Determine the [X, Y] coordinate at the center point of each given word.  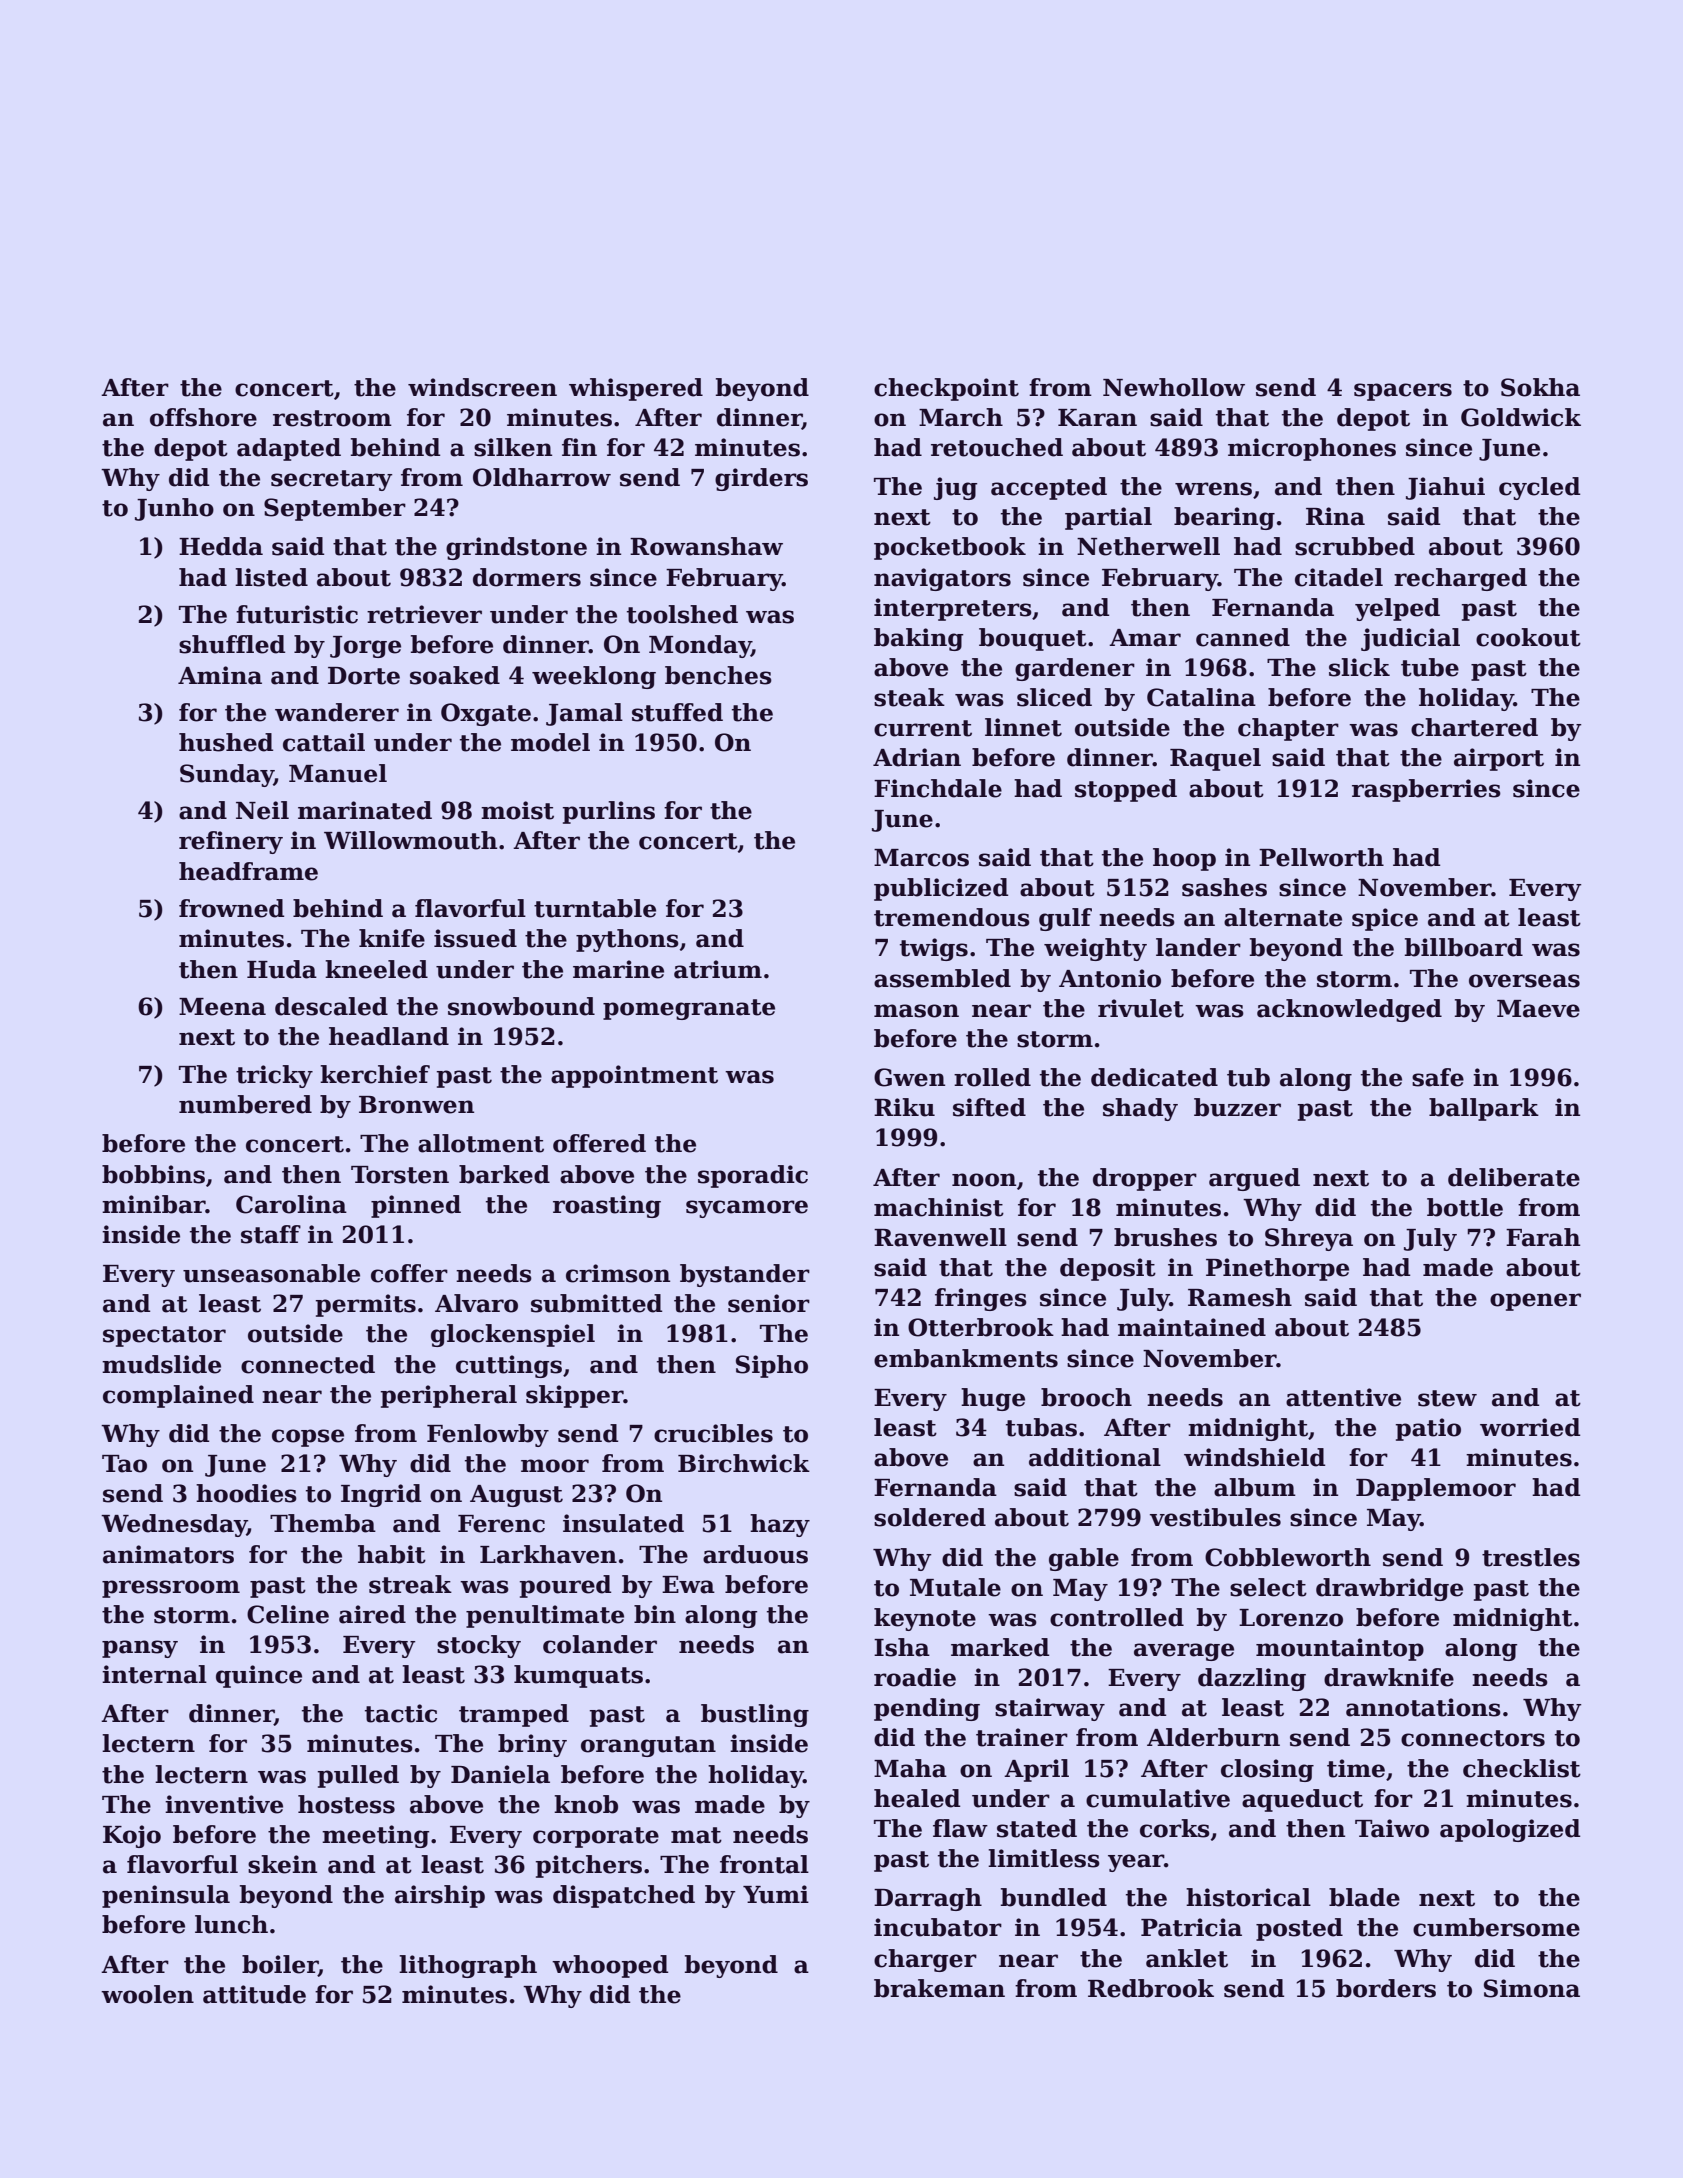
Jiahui [1445, 488]
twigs [934, 949]
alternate [1283, 917]
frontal [764, 1864]
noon [984, 1180]
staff [271, 1234]
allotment [481, 1143]
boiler [280, 1964]
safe [1438, 1077]
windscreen [482, 387]
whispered [636, 389]
